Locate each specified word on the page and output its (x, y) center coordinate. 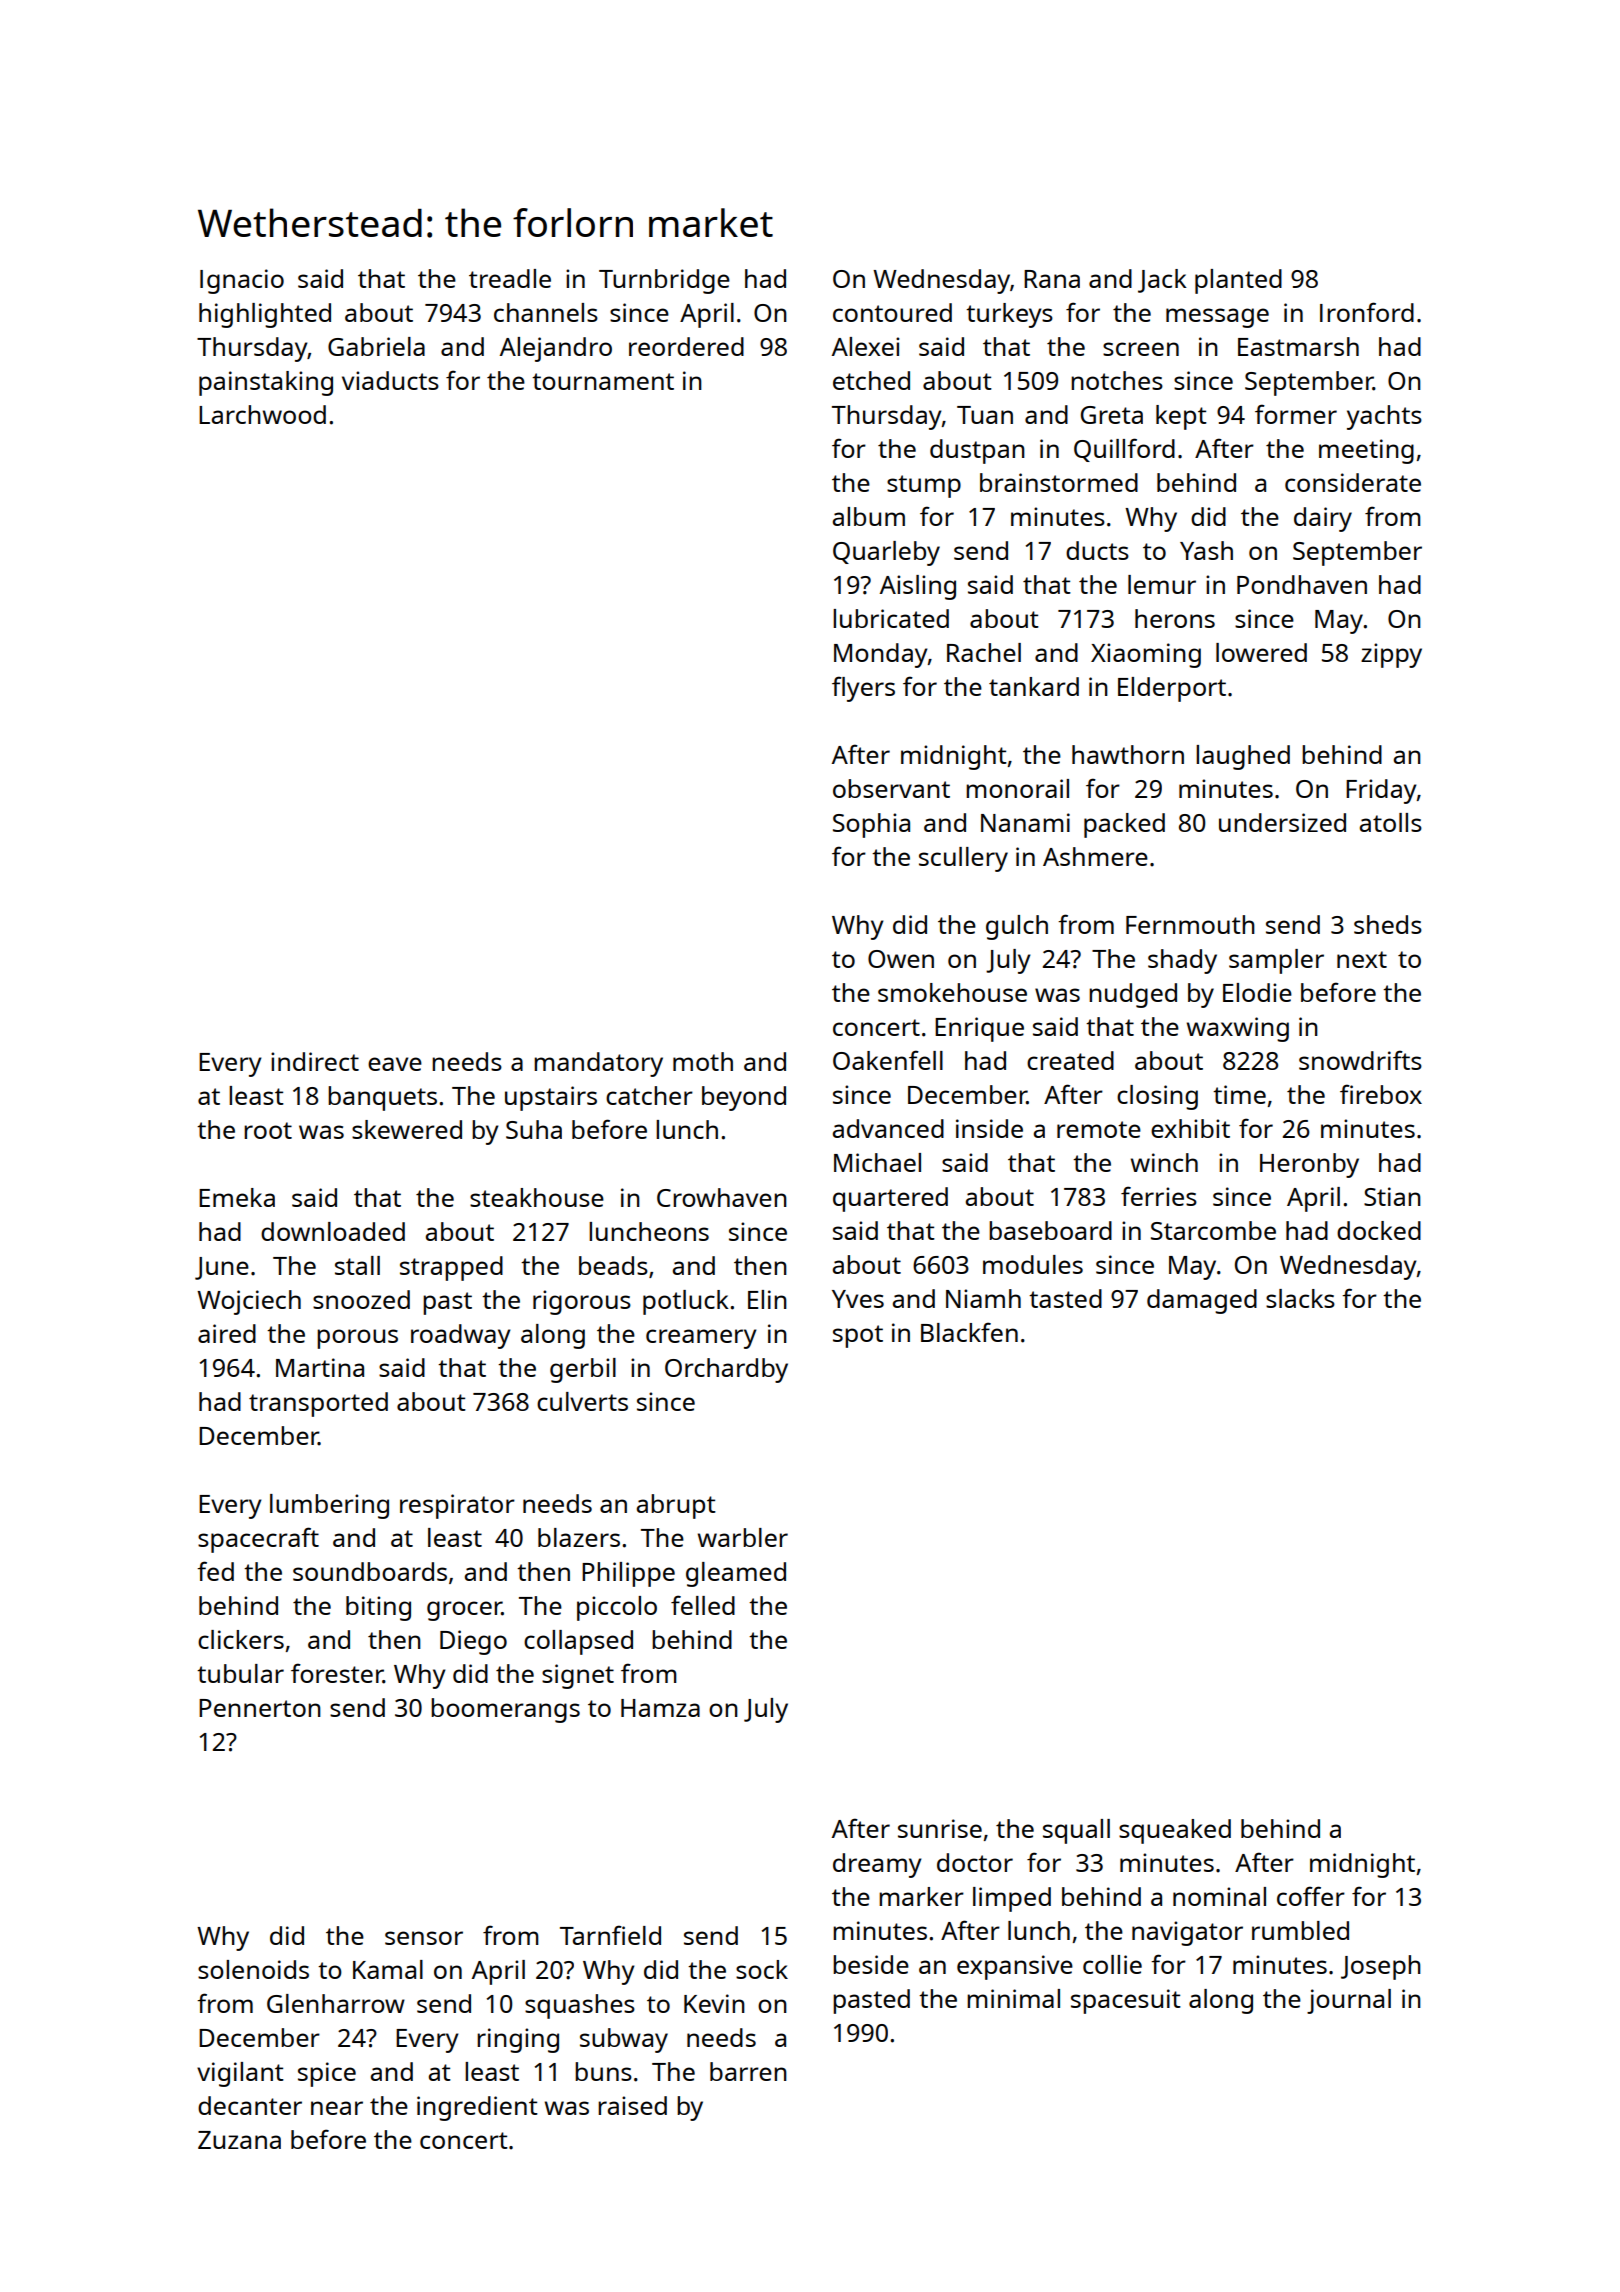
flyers (863, 689)
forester (337, 1673)
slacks (1300, 1298)
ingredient (477, 2108)
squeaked (1175, 1831)
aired (227, 1333)
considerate (1353, 482)
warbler (743, 1537)
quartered (890, 1199)
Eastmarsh (1298, 346)
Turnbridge (664, 281)
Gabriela (376, 346)
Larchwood (262, 414)
